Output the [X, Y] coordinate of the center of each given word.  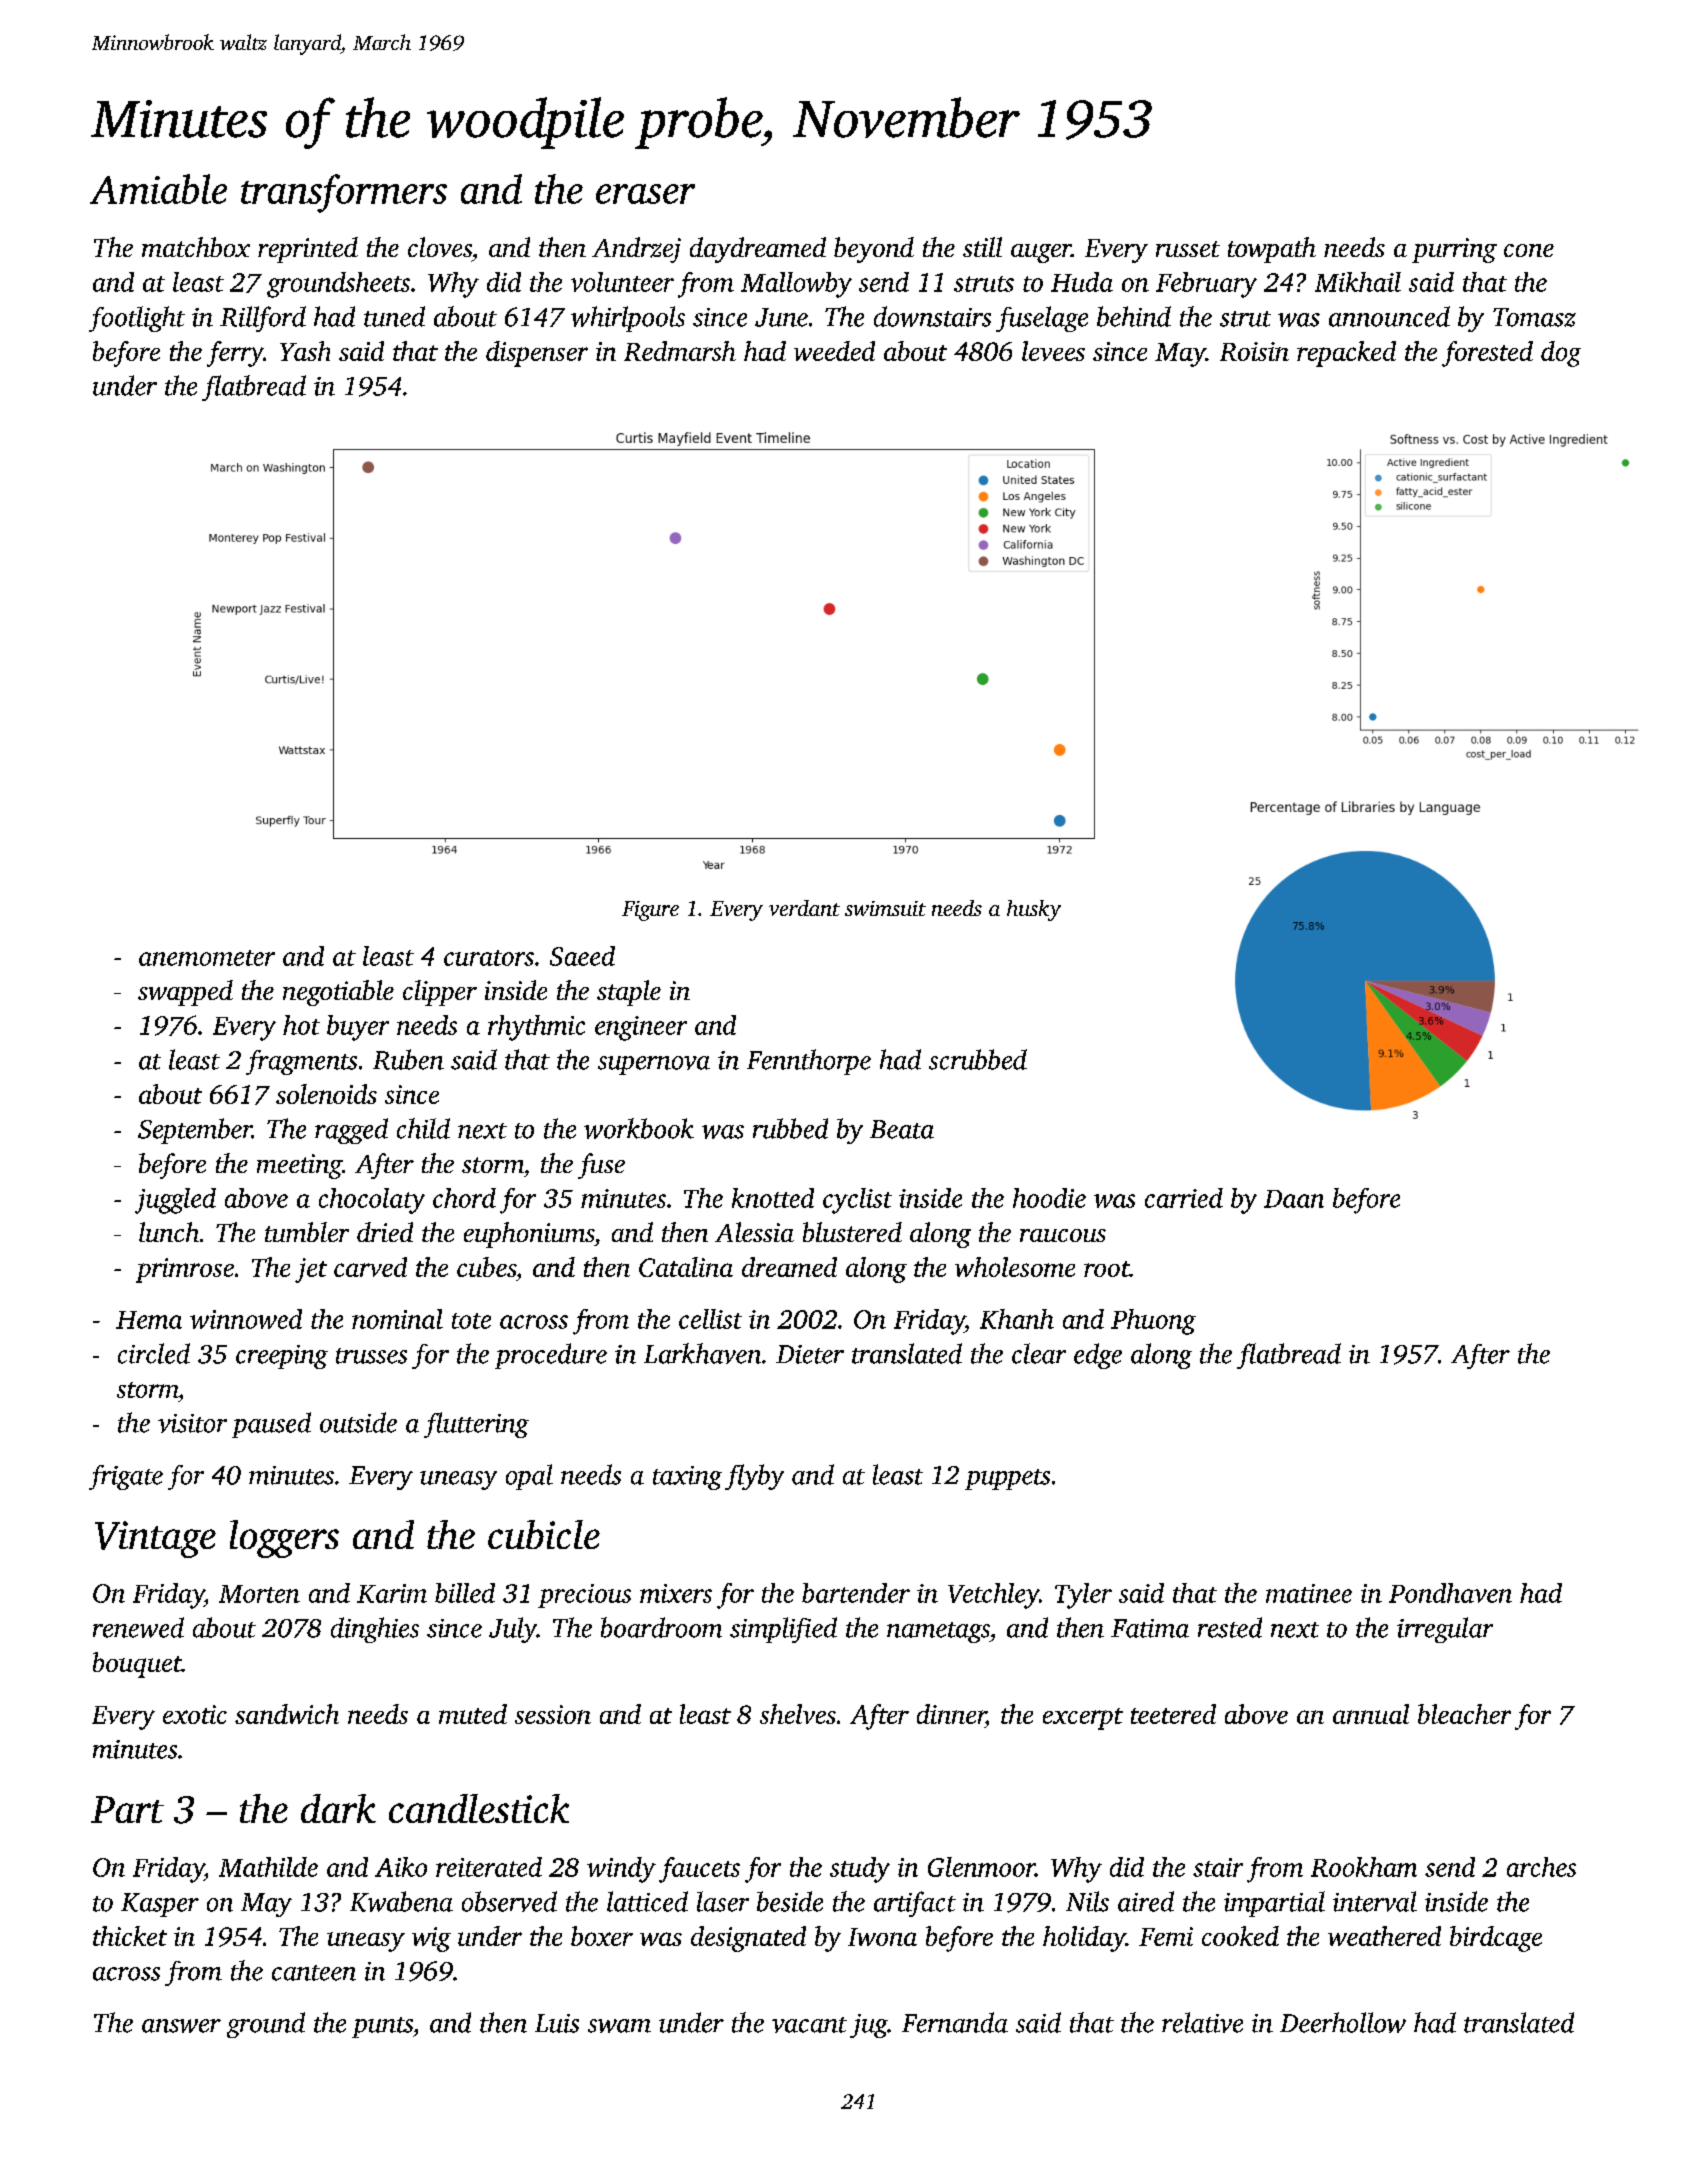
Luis [557, 2023]
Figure [650, 911]
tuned [394, 316]
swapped [185, 993]
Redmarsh [680, 351]
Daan [1294, 1199]
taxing [687, 1478]
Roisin [1254, 351]
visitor [192, 1423]
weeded [834, 351]
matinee [1309, 1593]
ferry [235, 354]
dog [1561, 354]
